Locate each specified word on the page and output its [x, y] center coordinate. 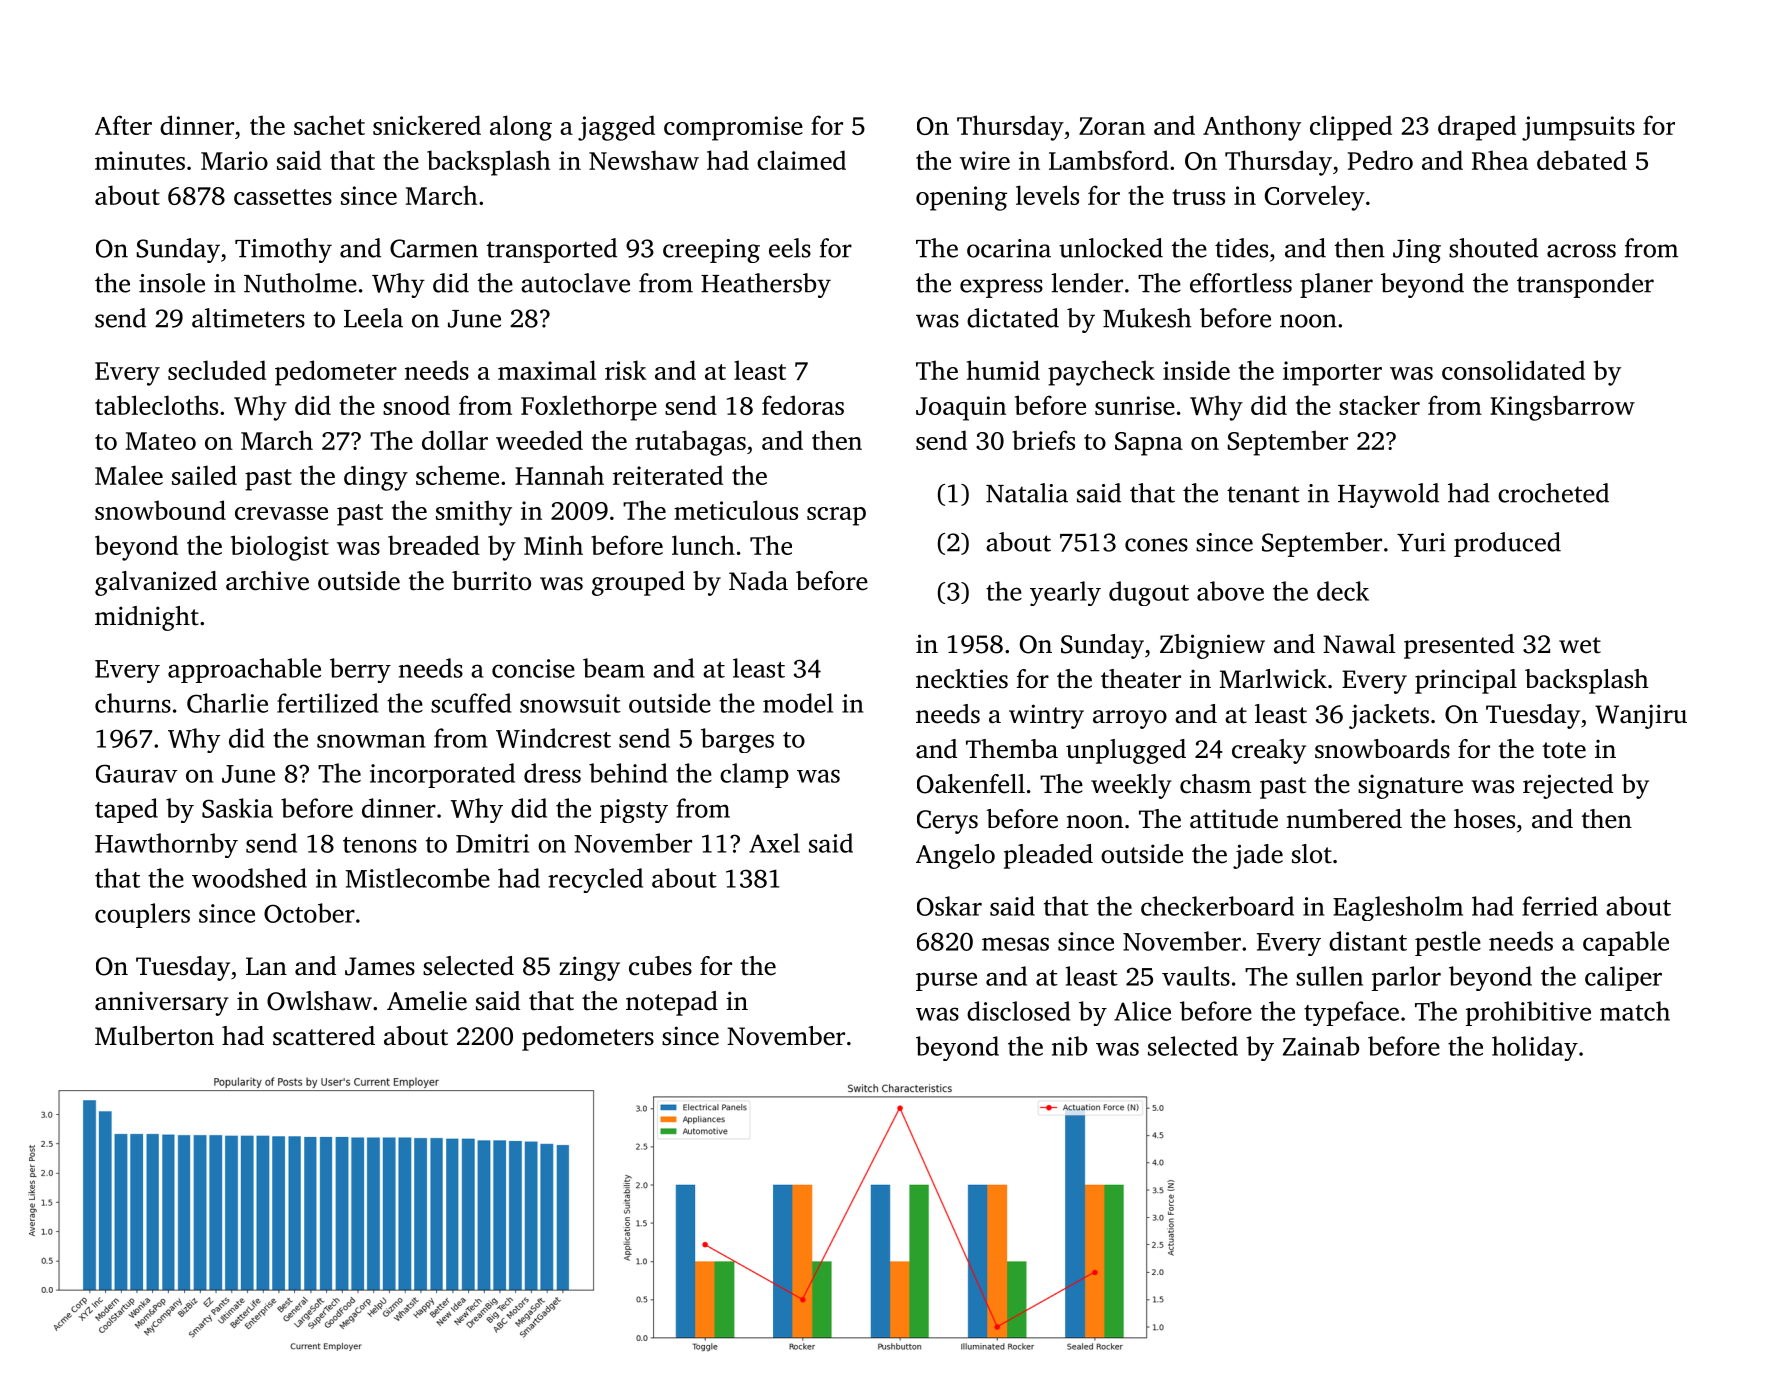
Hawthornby [166, 845]
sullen [1329, 976]
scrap [836, 516]
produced [1507, 544]
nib [1069, 1046]
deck [1343, 591]
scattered [324, 1036]
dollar [455, 440]
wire [985, 160]
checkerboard [1217, 906]
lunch [703, 545]
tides [1241, 248]
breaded [434, 545]
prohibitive [1528, 1013]
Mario [234, 160]
